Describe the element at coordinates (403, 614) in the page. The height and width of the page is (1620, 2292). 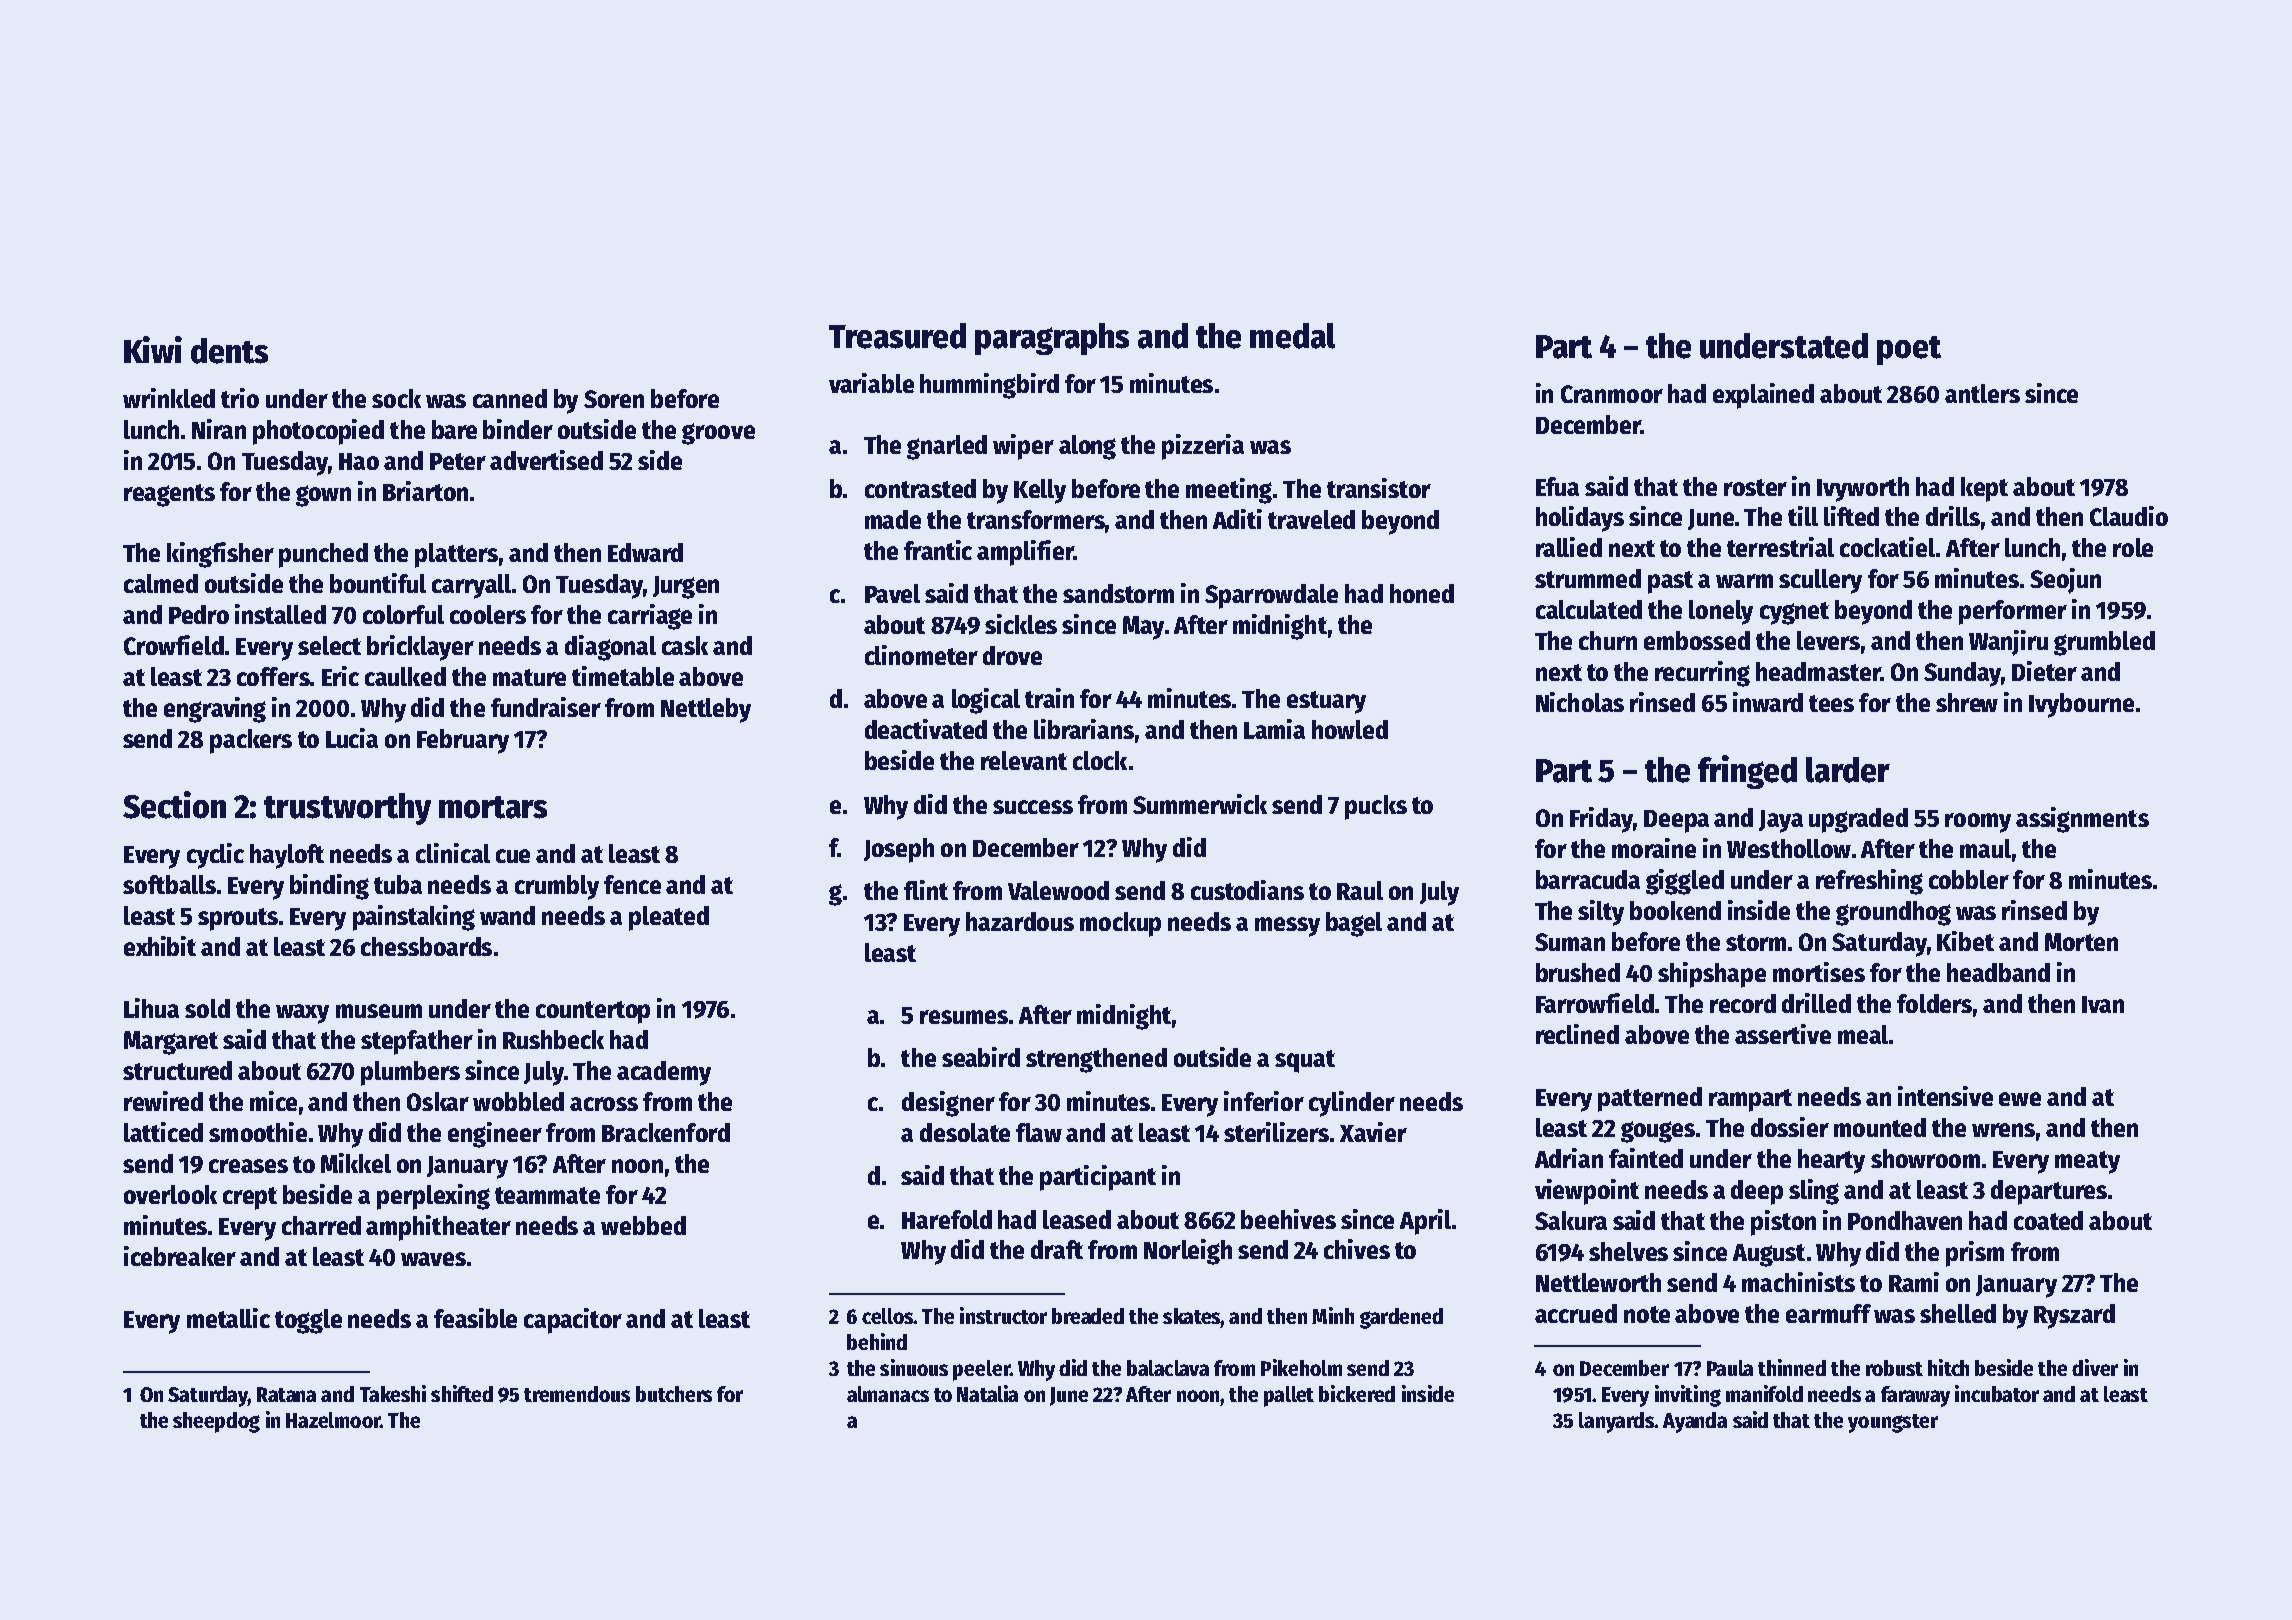
I see `colorful` at that location.
